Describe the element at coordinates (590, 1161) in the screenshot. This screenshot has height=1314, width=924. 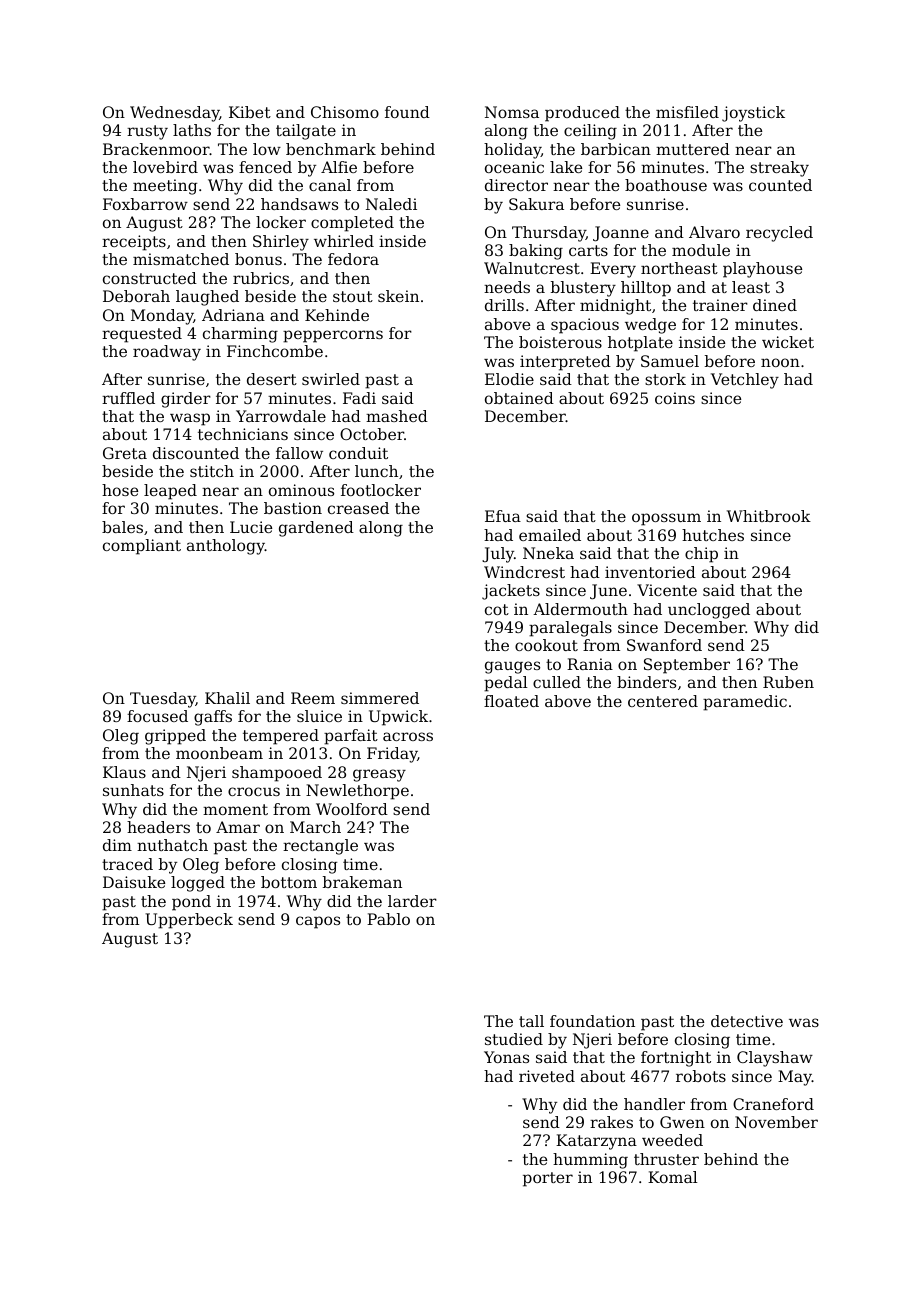
I see `humming` at that location.
